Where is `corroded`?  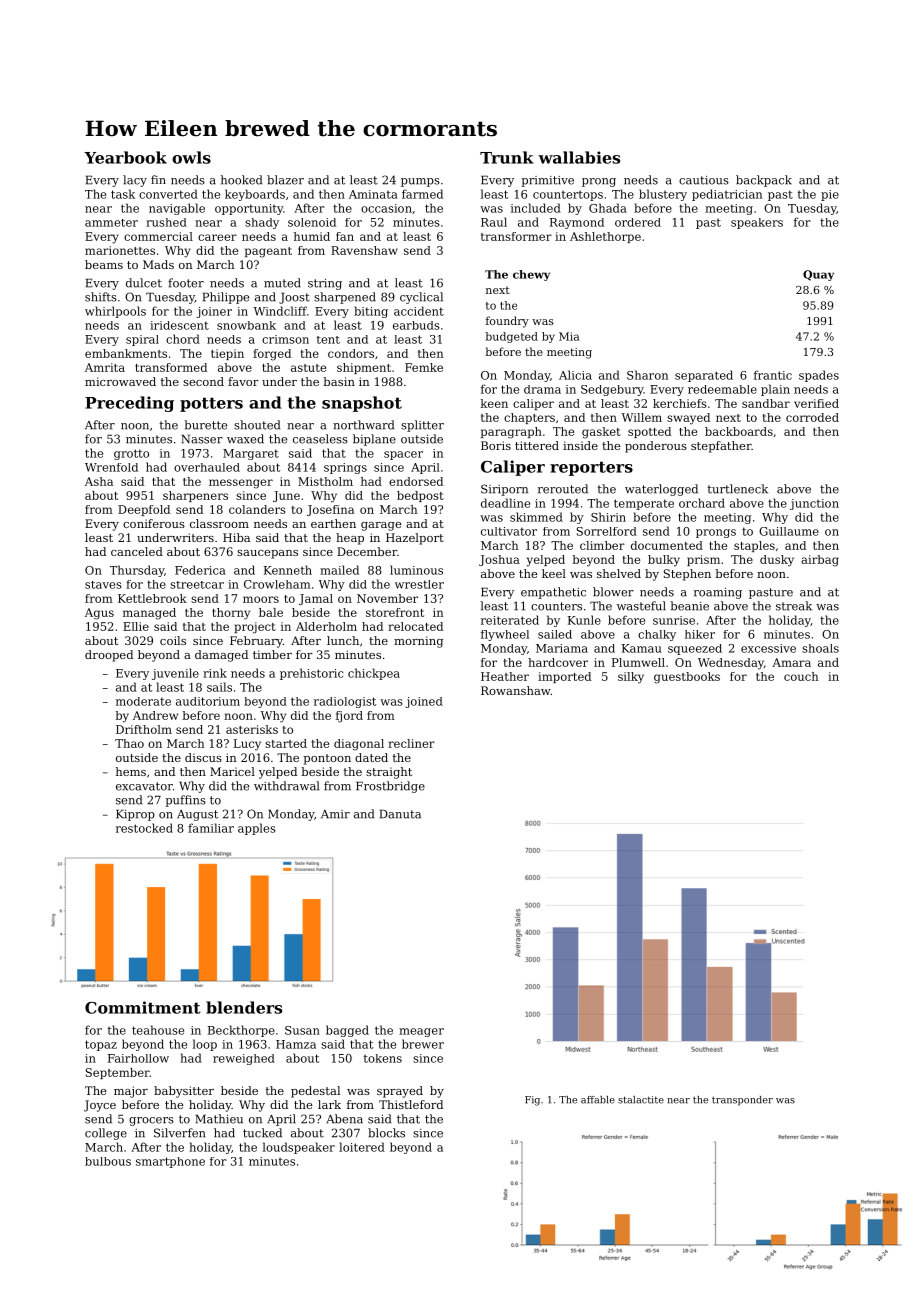 corroded is located at coordinates (812, 417).
